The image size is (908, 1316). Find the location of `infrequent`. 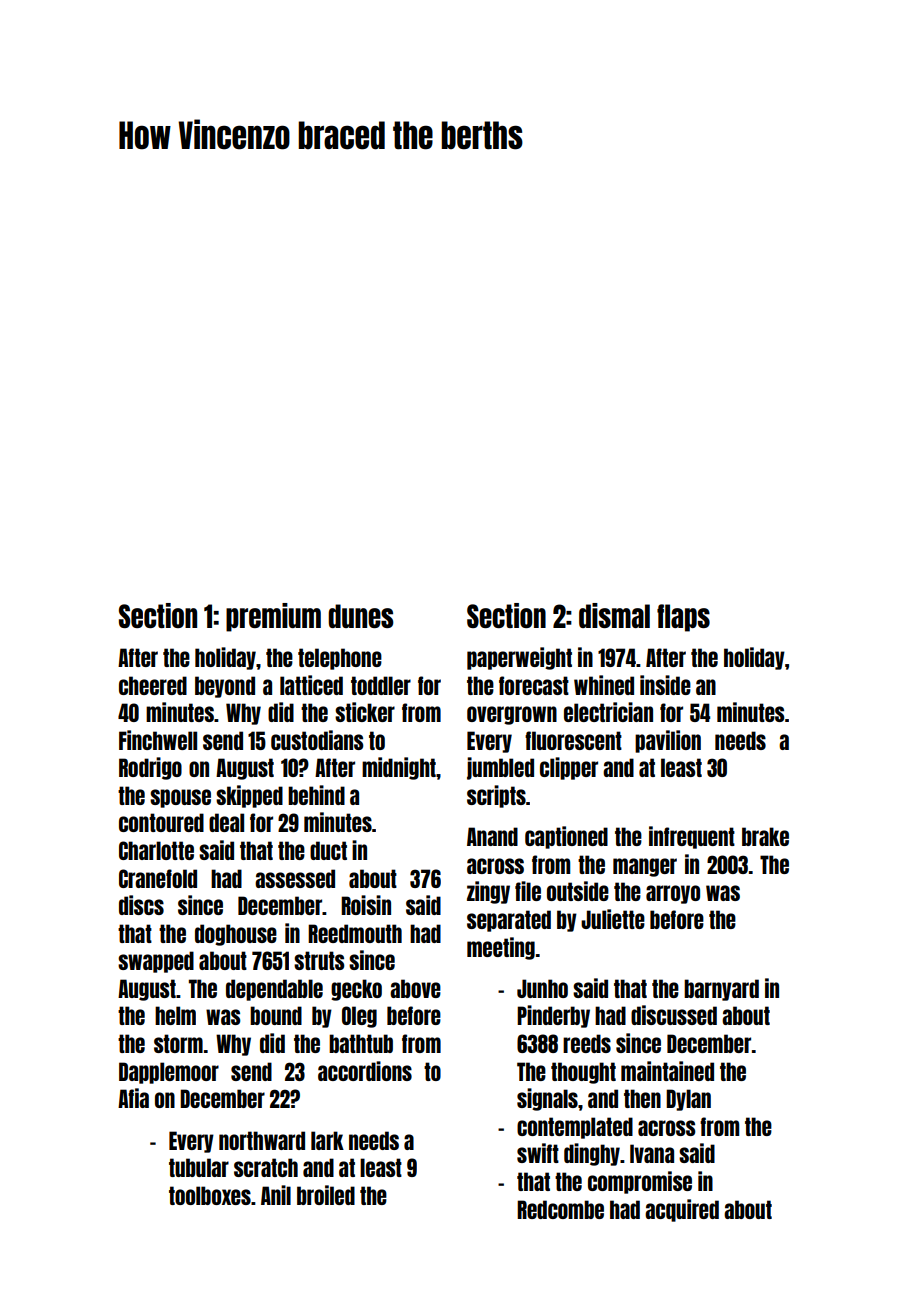

infrequent is located at coordinates (692, 837).
